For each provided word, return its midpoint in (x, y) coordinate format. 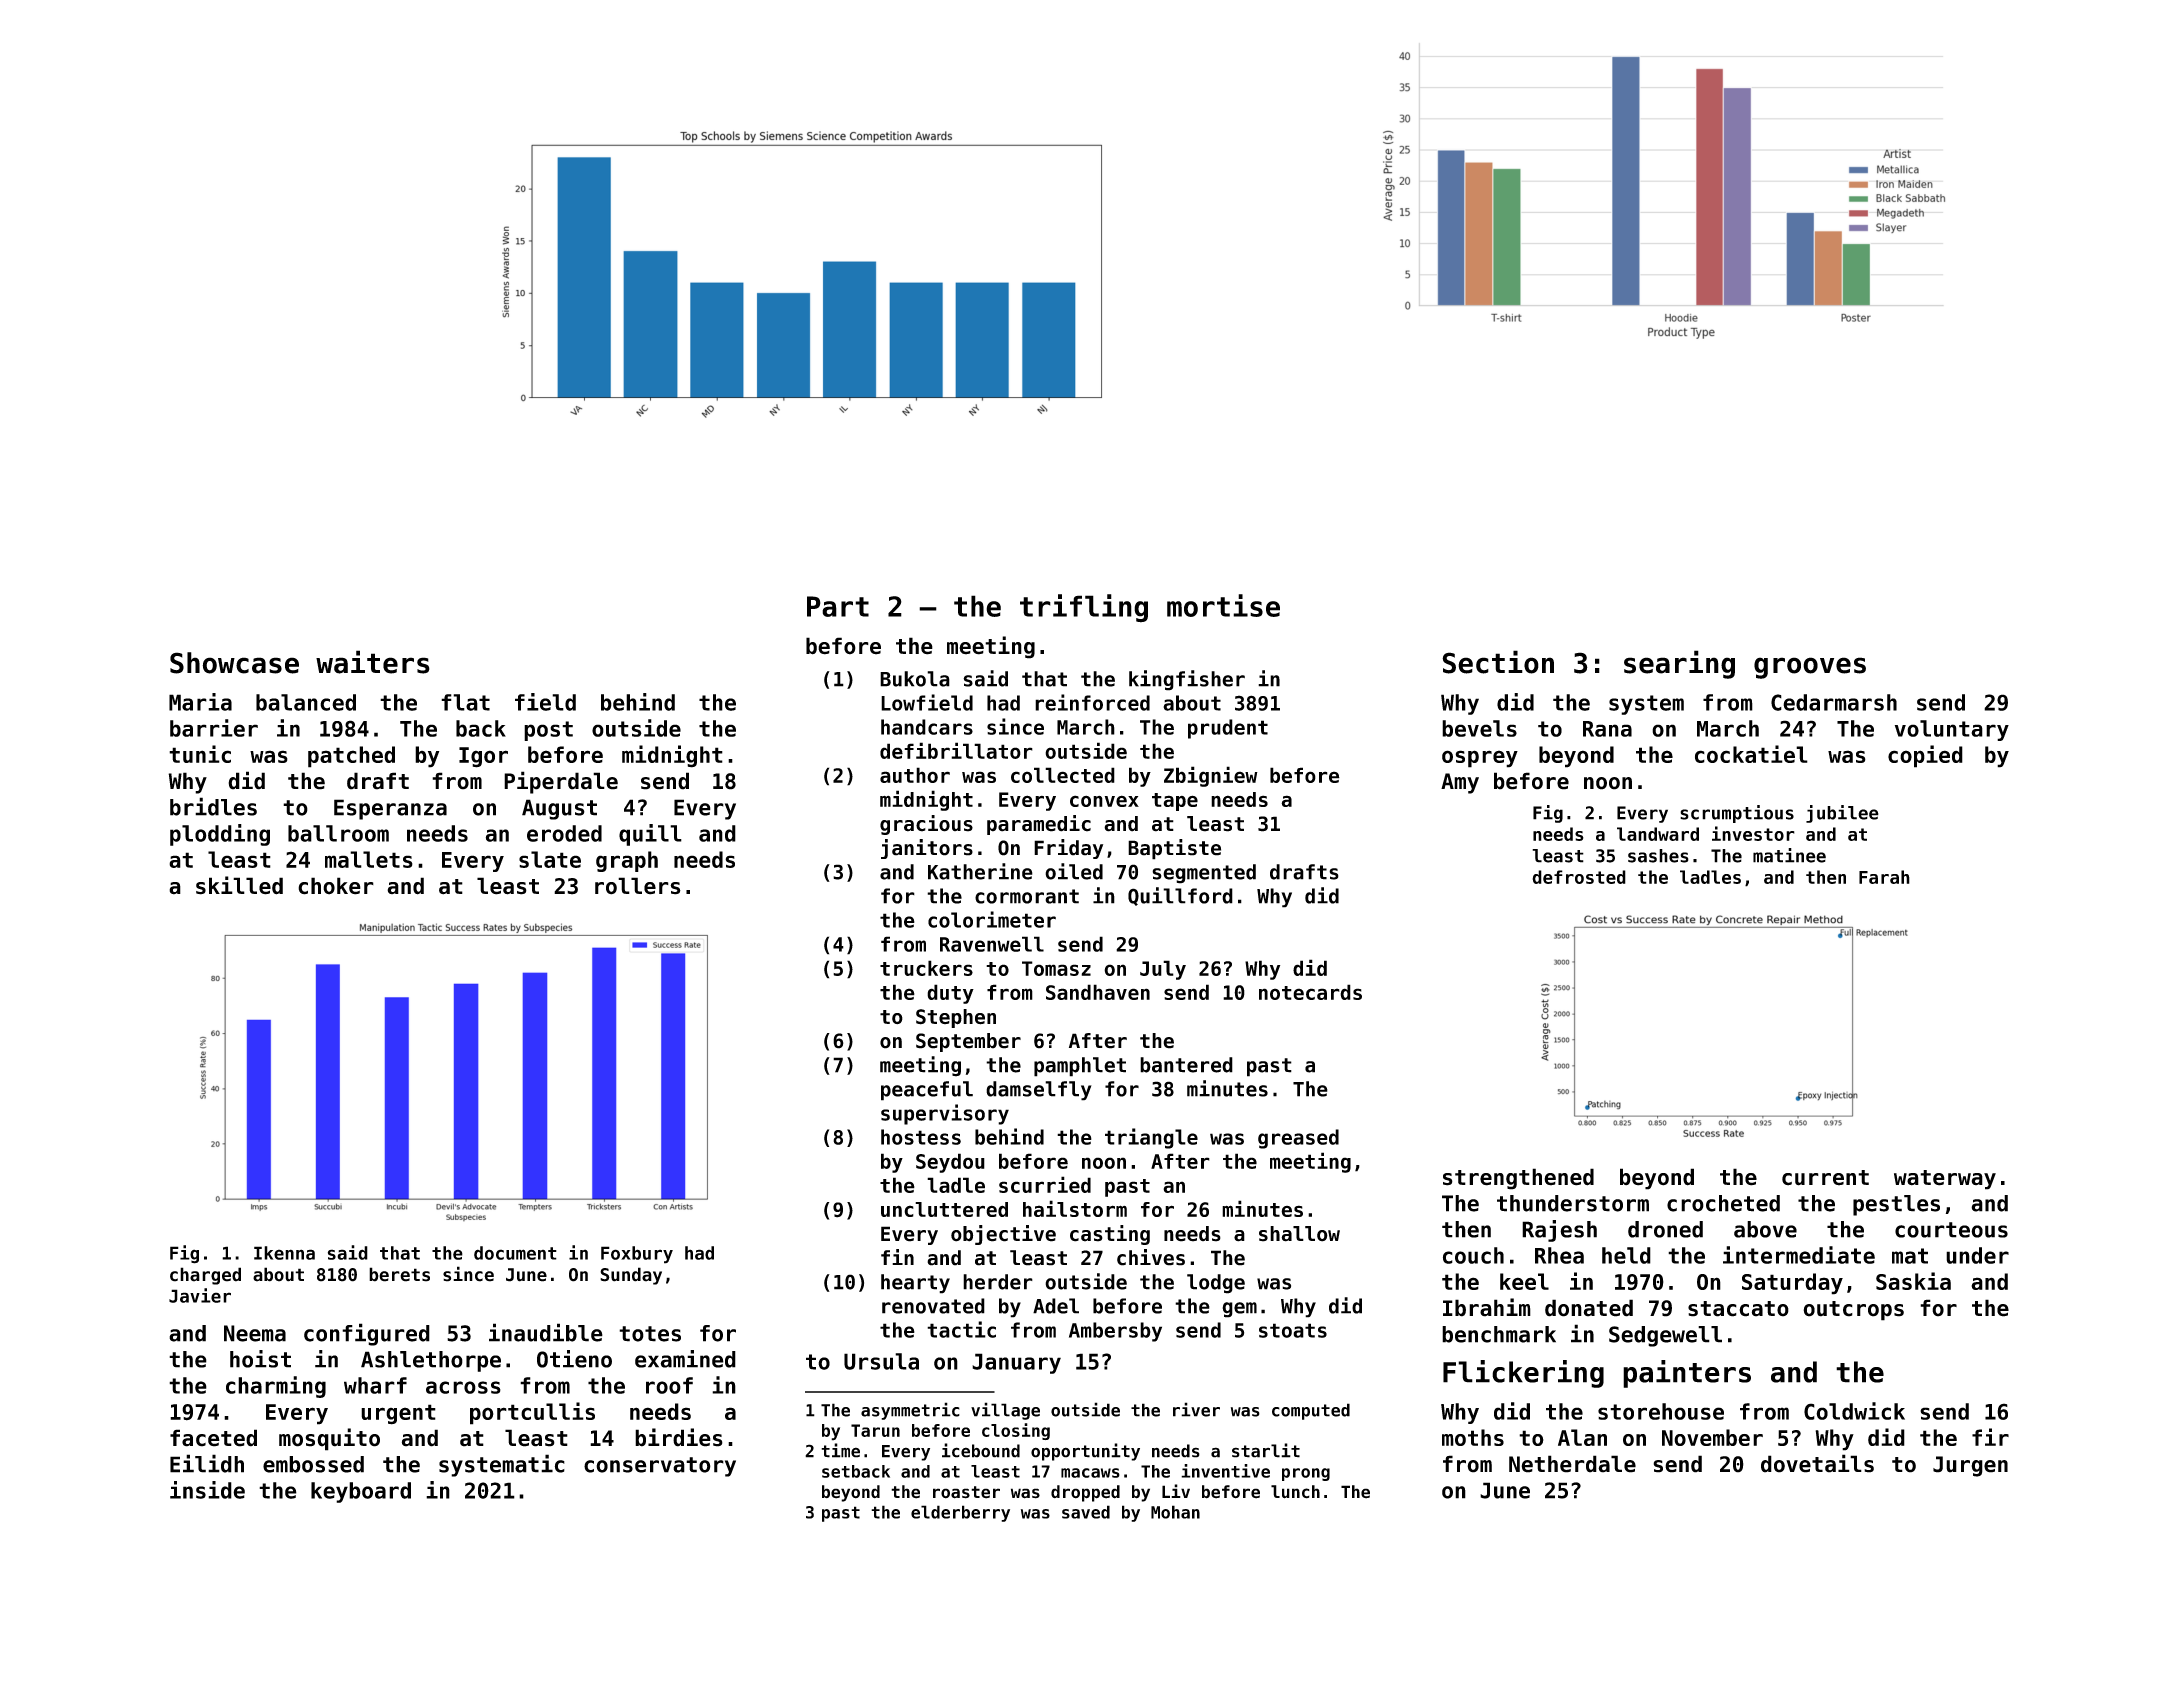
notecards (1310, 992)
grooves (1810, 668)
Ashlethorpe (431, 1361)
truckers (926, 968)
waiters (373, 662)
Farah (1884, 877)
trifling (1084, 608)
